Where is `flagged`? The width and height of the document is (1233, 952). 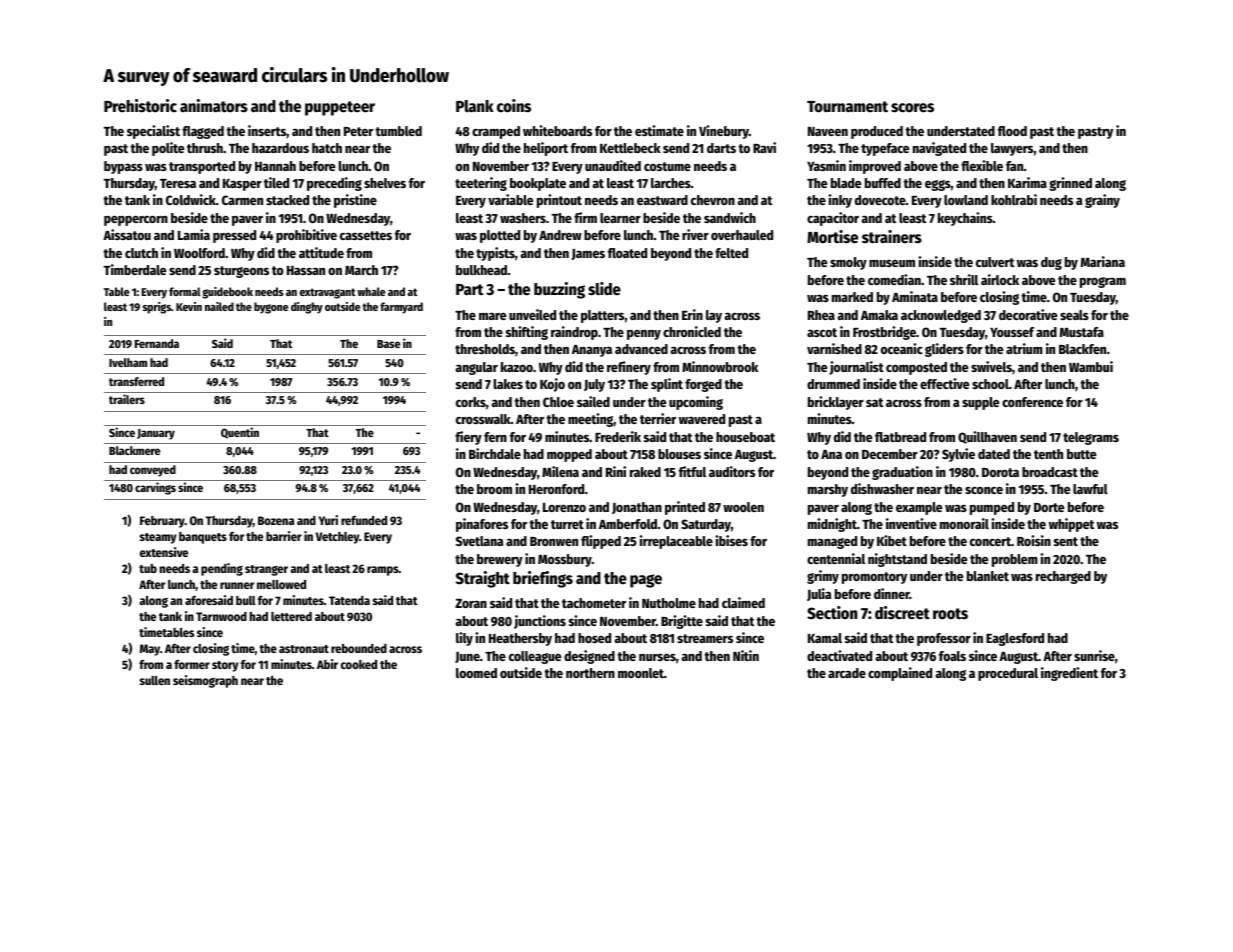 flagged is located at coordinates (203, 132).
